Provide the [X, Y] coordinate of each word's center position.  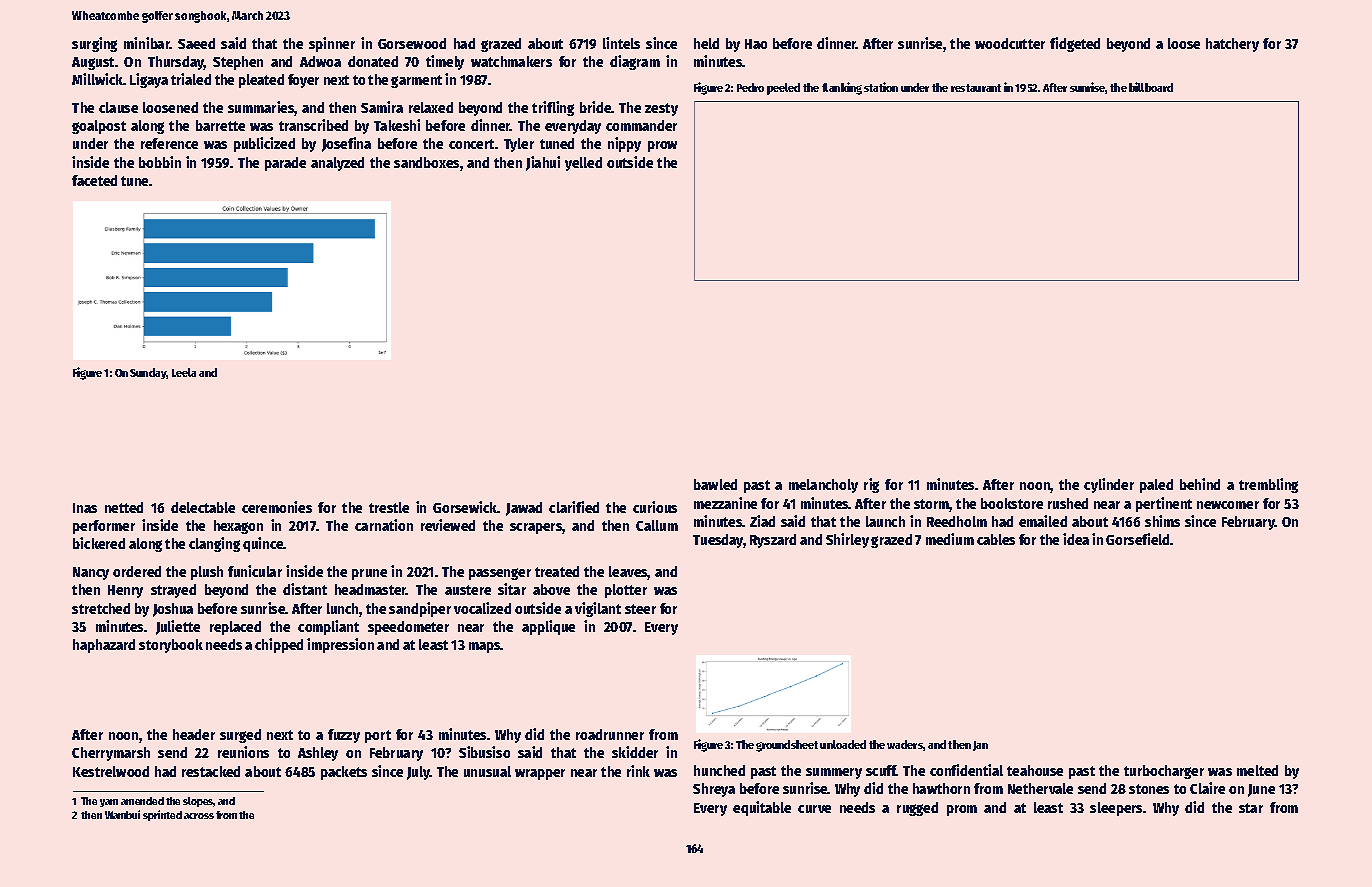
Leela [184, 372]
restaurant [976, 88]
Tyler [519, 145]
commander [641, 125]
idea [1076, 539]
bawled [715, 484]
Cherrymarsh [111, 754]
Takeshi [397, 125]
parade [285, 164]
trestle [389, 507]
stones [1149, 789]
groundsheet [787, 746]
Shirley [847, 540]
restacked [211, 771]
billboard [1151, 87]
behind [1200, 484]
